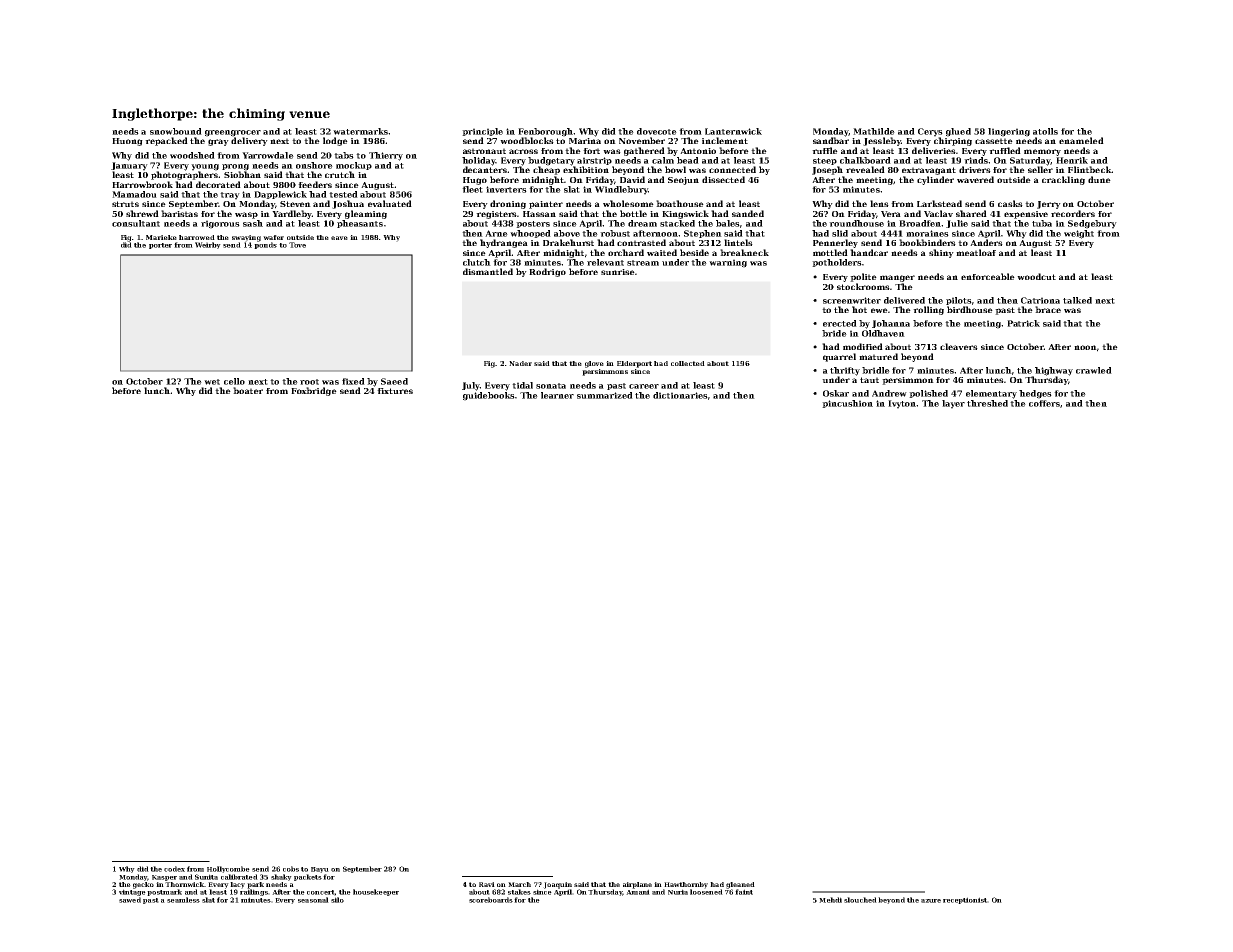 Image resolution: width=1233 pixels, height=952 pixels. What do you see at coordinates (748, 213) in the screenshot?
I see `sanded` at bounding box center [748, 213].
